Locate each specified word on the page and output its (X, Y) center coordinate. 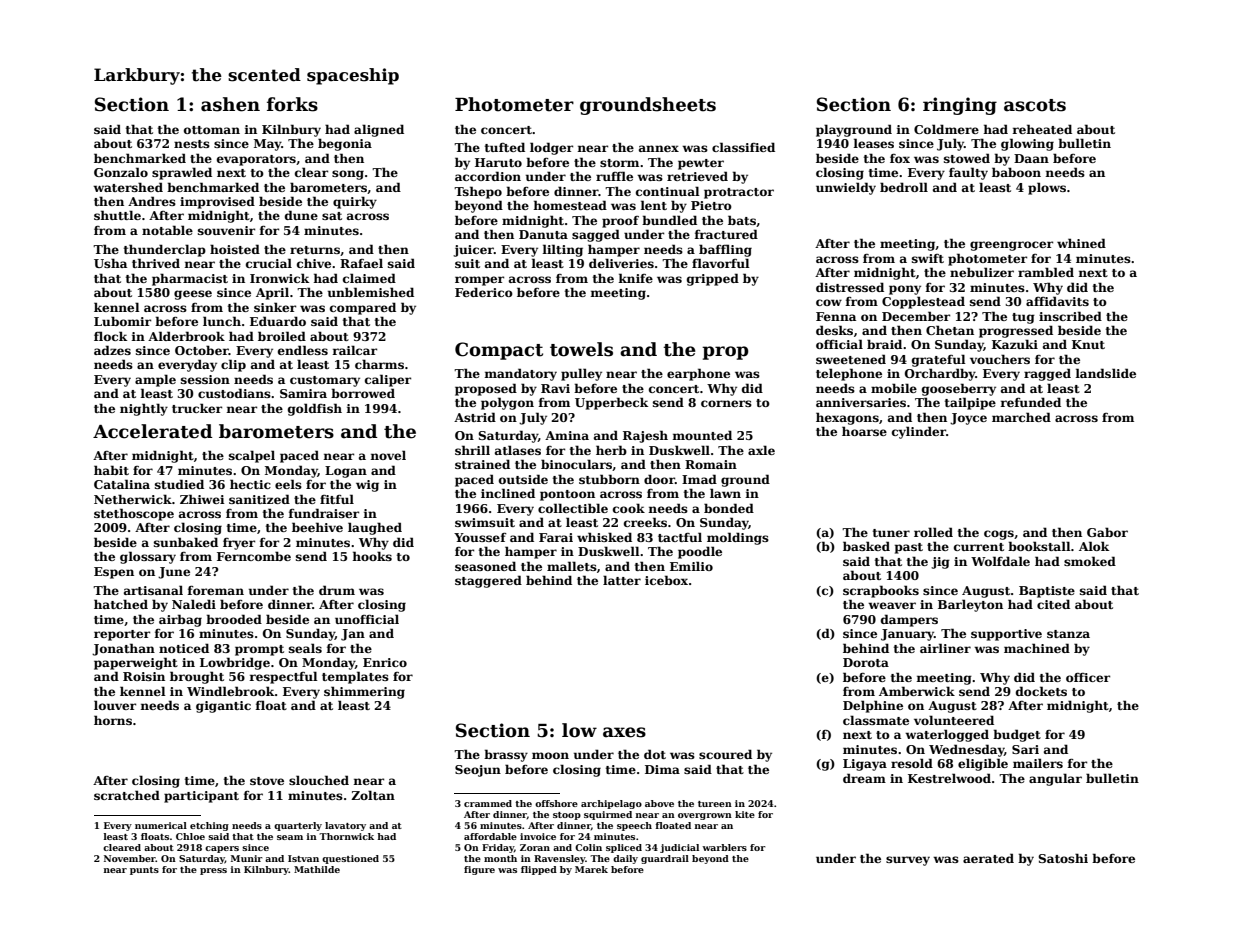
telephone (849, 374)
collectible (573, 508)
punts (144, 871)
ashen (230, 104)
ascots (1035, 105)
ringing (960, 106)
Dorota (866, 662)
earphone (698, 374)
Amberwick (917, 691)
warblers (724, 847)
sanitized (259, 499)
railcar (355, 350)
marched (1021, 417)
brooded (234, 619)
